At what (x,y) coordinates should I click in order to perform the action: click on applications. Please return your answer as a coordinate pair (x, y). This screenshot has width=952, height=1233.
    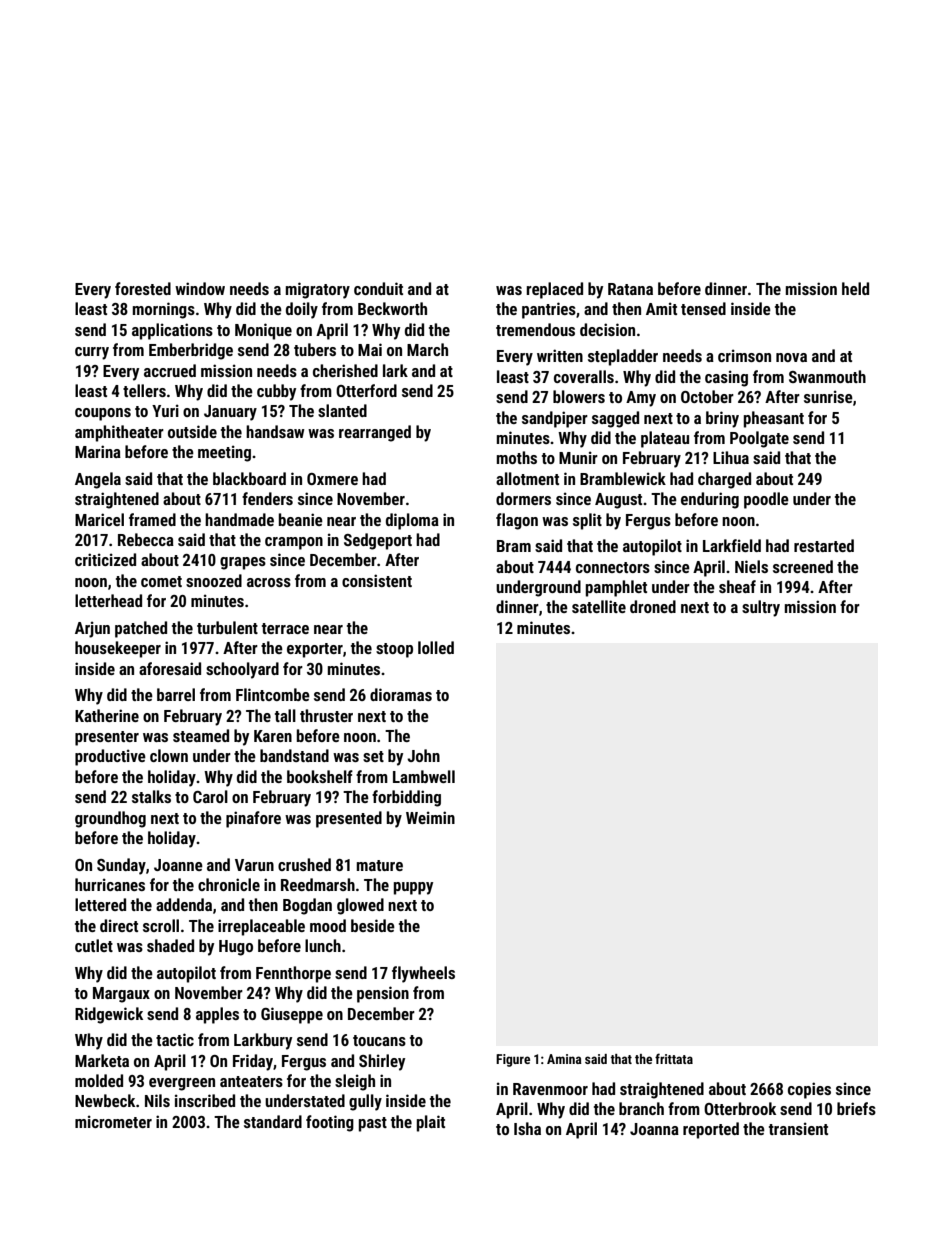
    Looking at the image, I should click on (172, 331).
